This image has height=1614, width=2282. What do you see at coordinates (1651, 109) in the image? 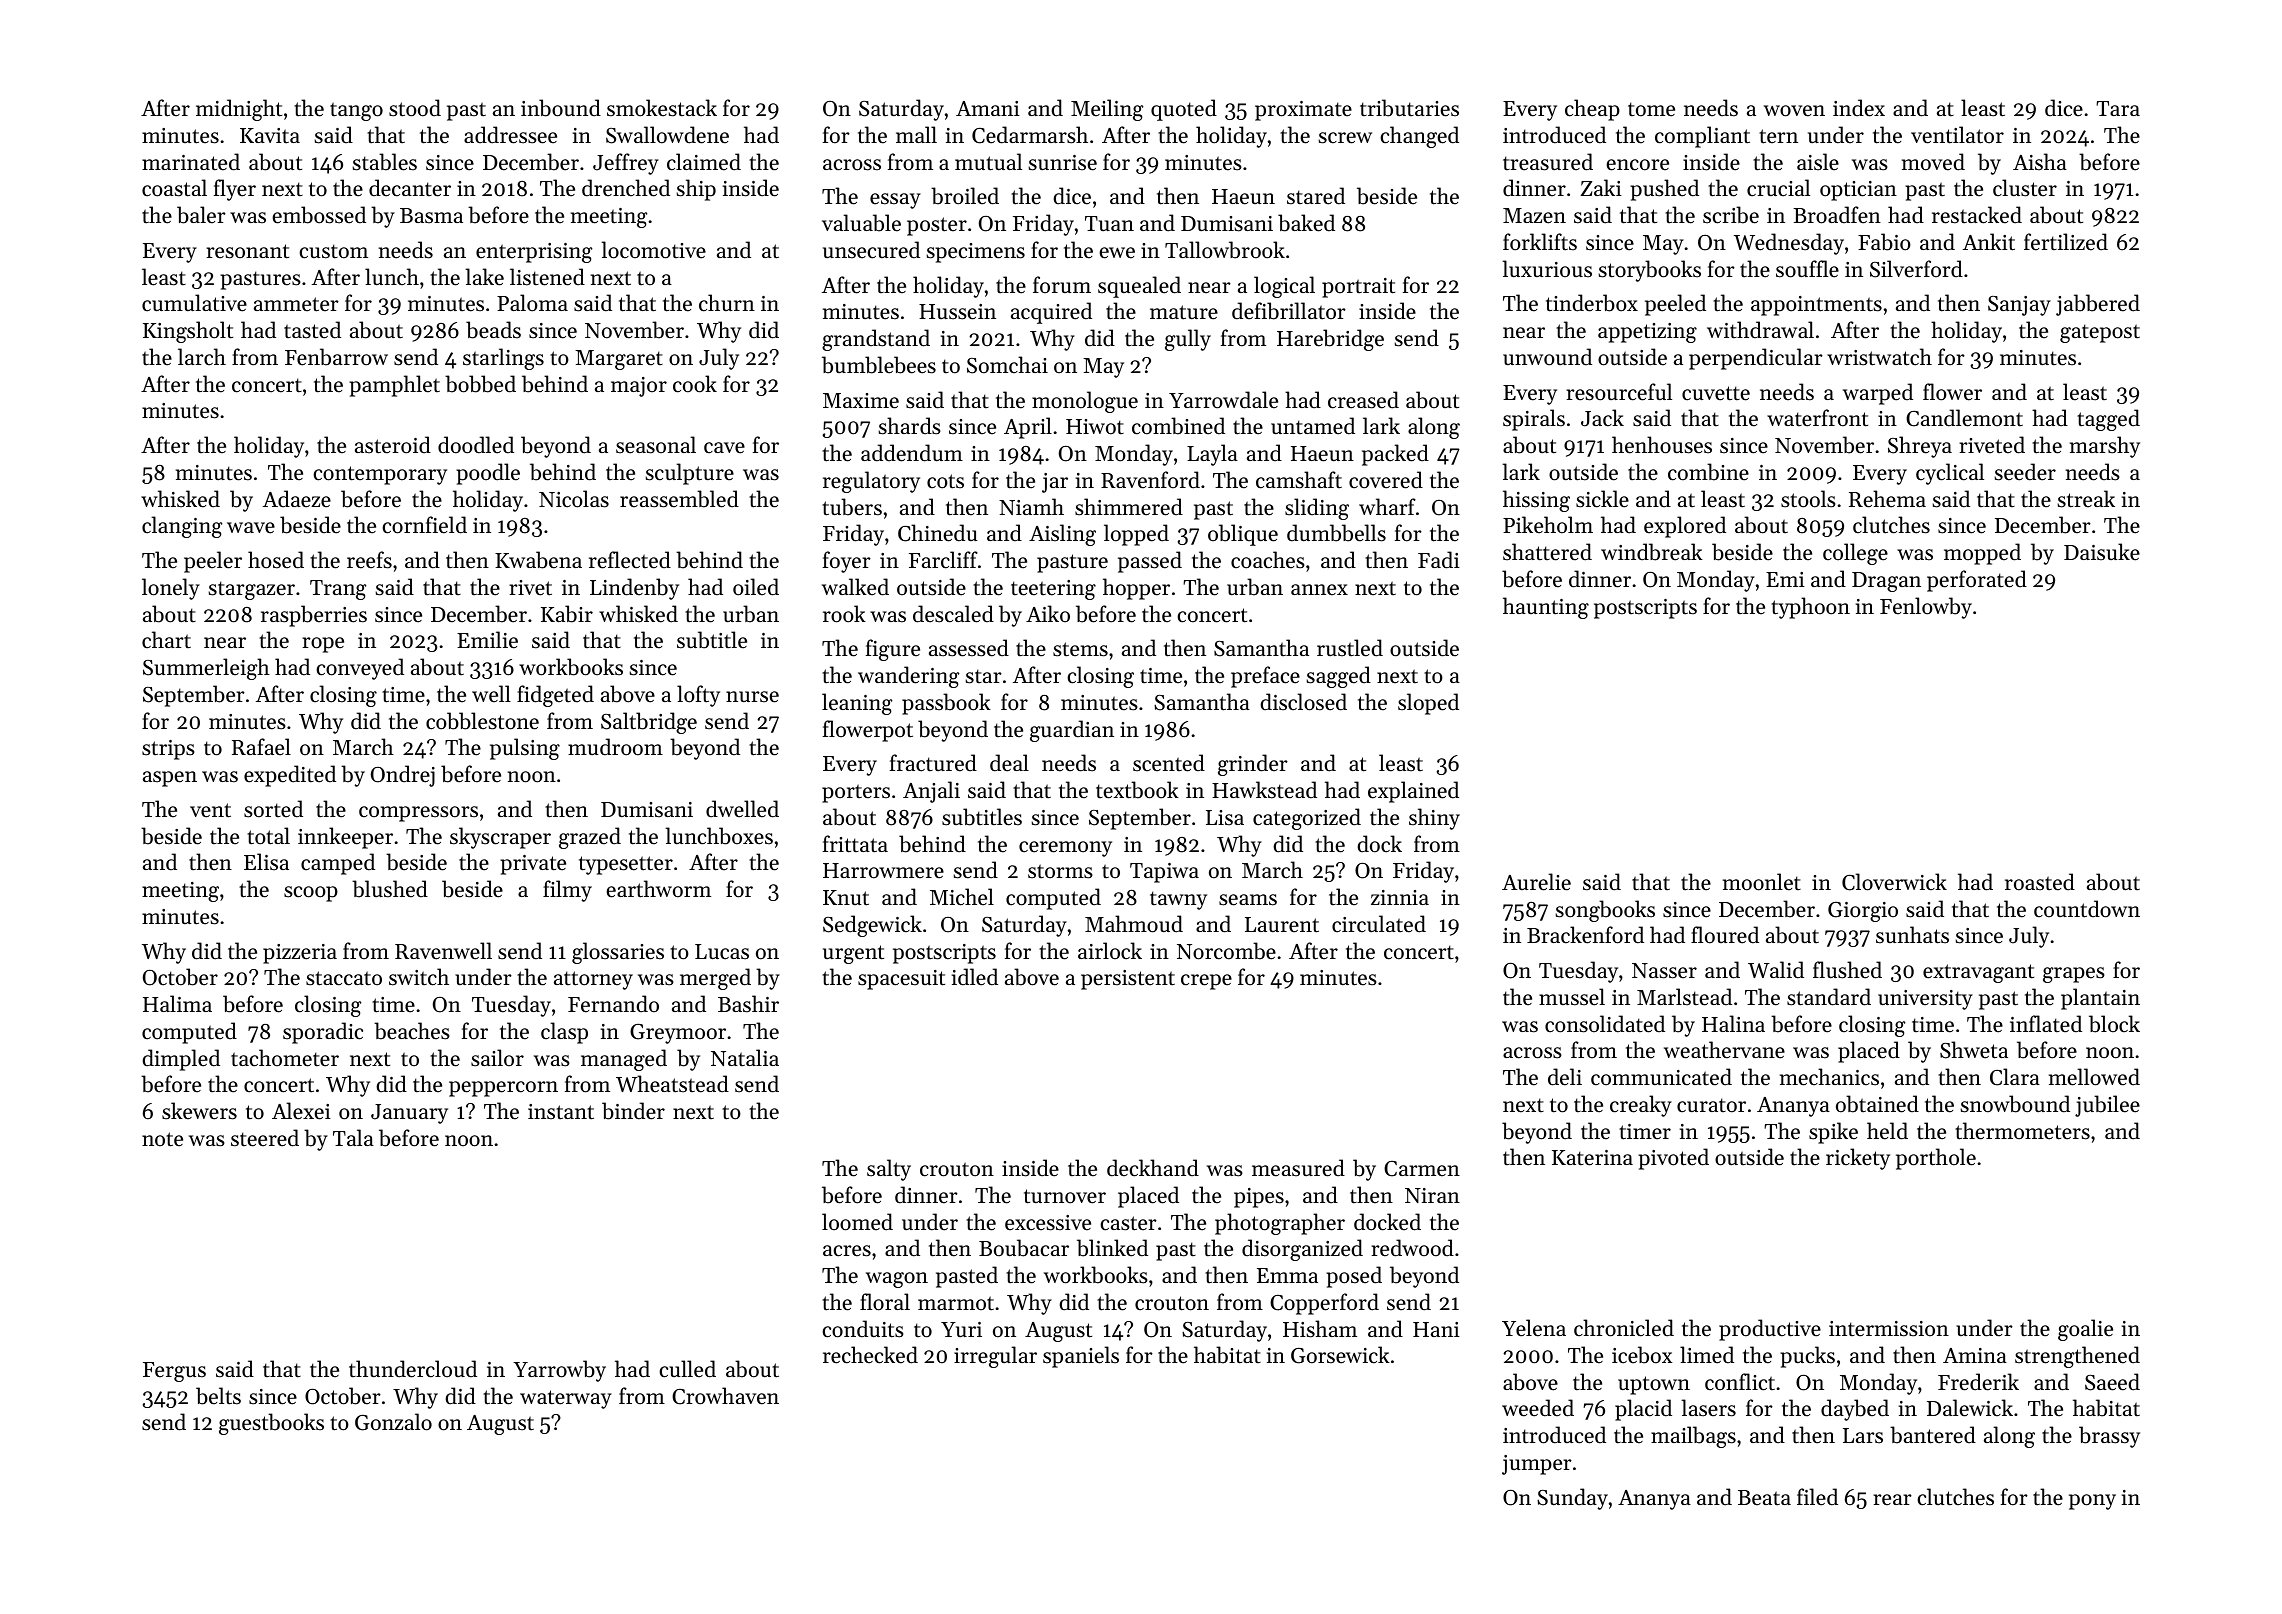
I see `tome` at bounding box center [1651, 109].
